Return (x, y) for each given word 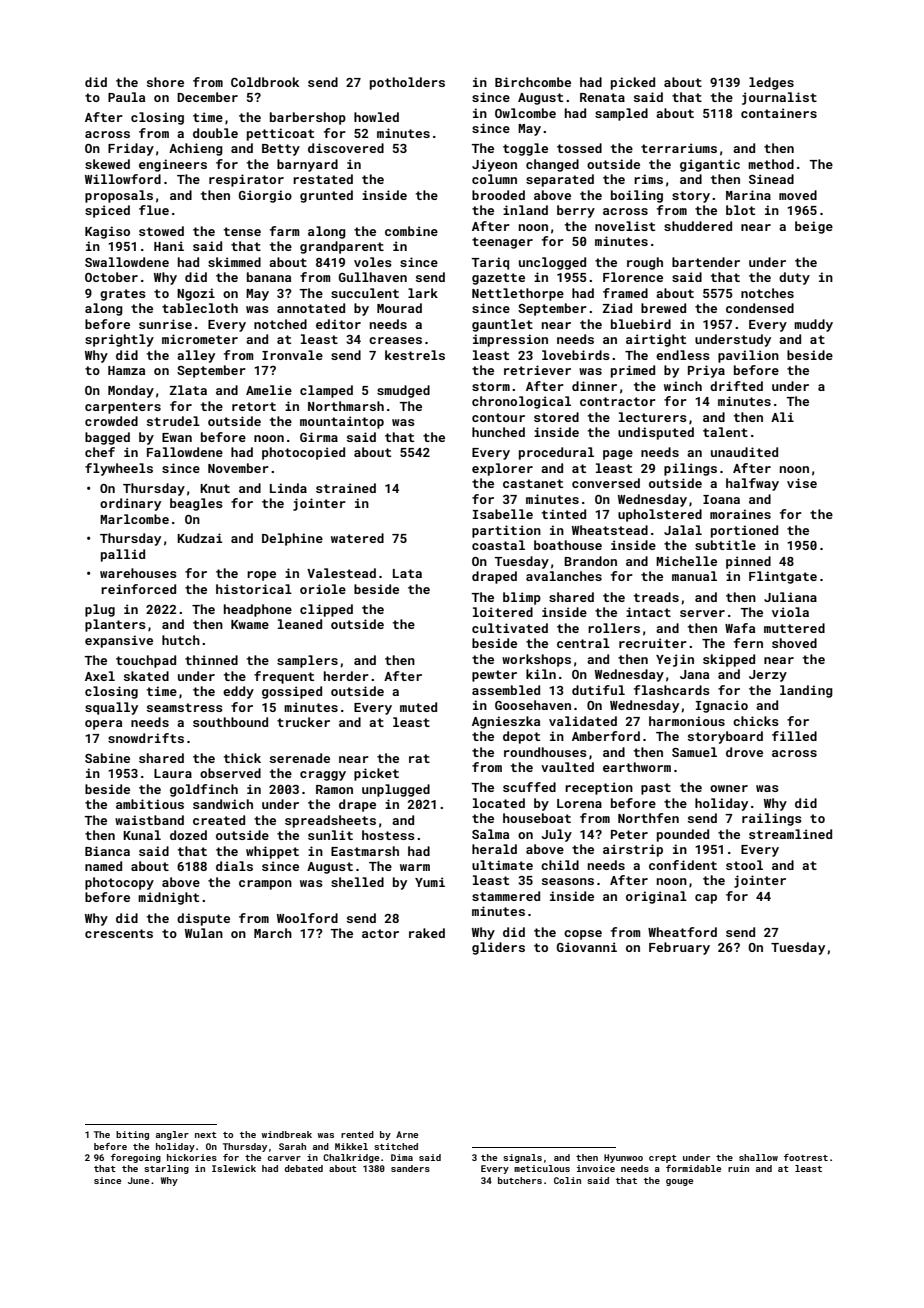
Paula (126, 97)
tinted (564, 514)
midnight (168, 898)
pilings (690, 469)
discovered (346, 148)
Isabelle (503, 514)
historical (254, 589)
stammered (506, 896)
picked (633, 83)
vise (802, 483)
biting (132, 1135)
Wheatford (682, 932)
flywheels (119, 469)
